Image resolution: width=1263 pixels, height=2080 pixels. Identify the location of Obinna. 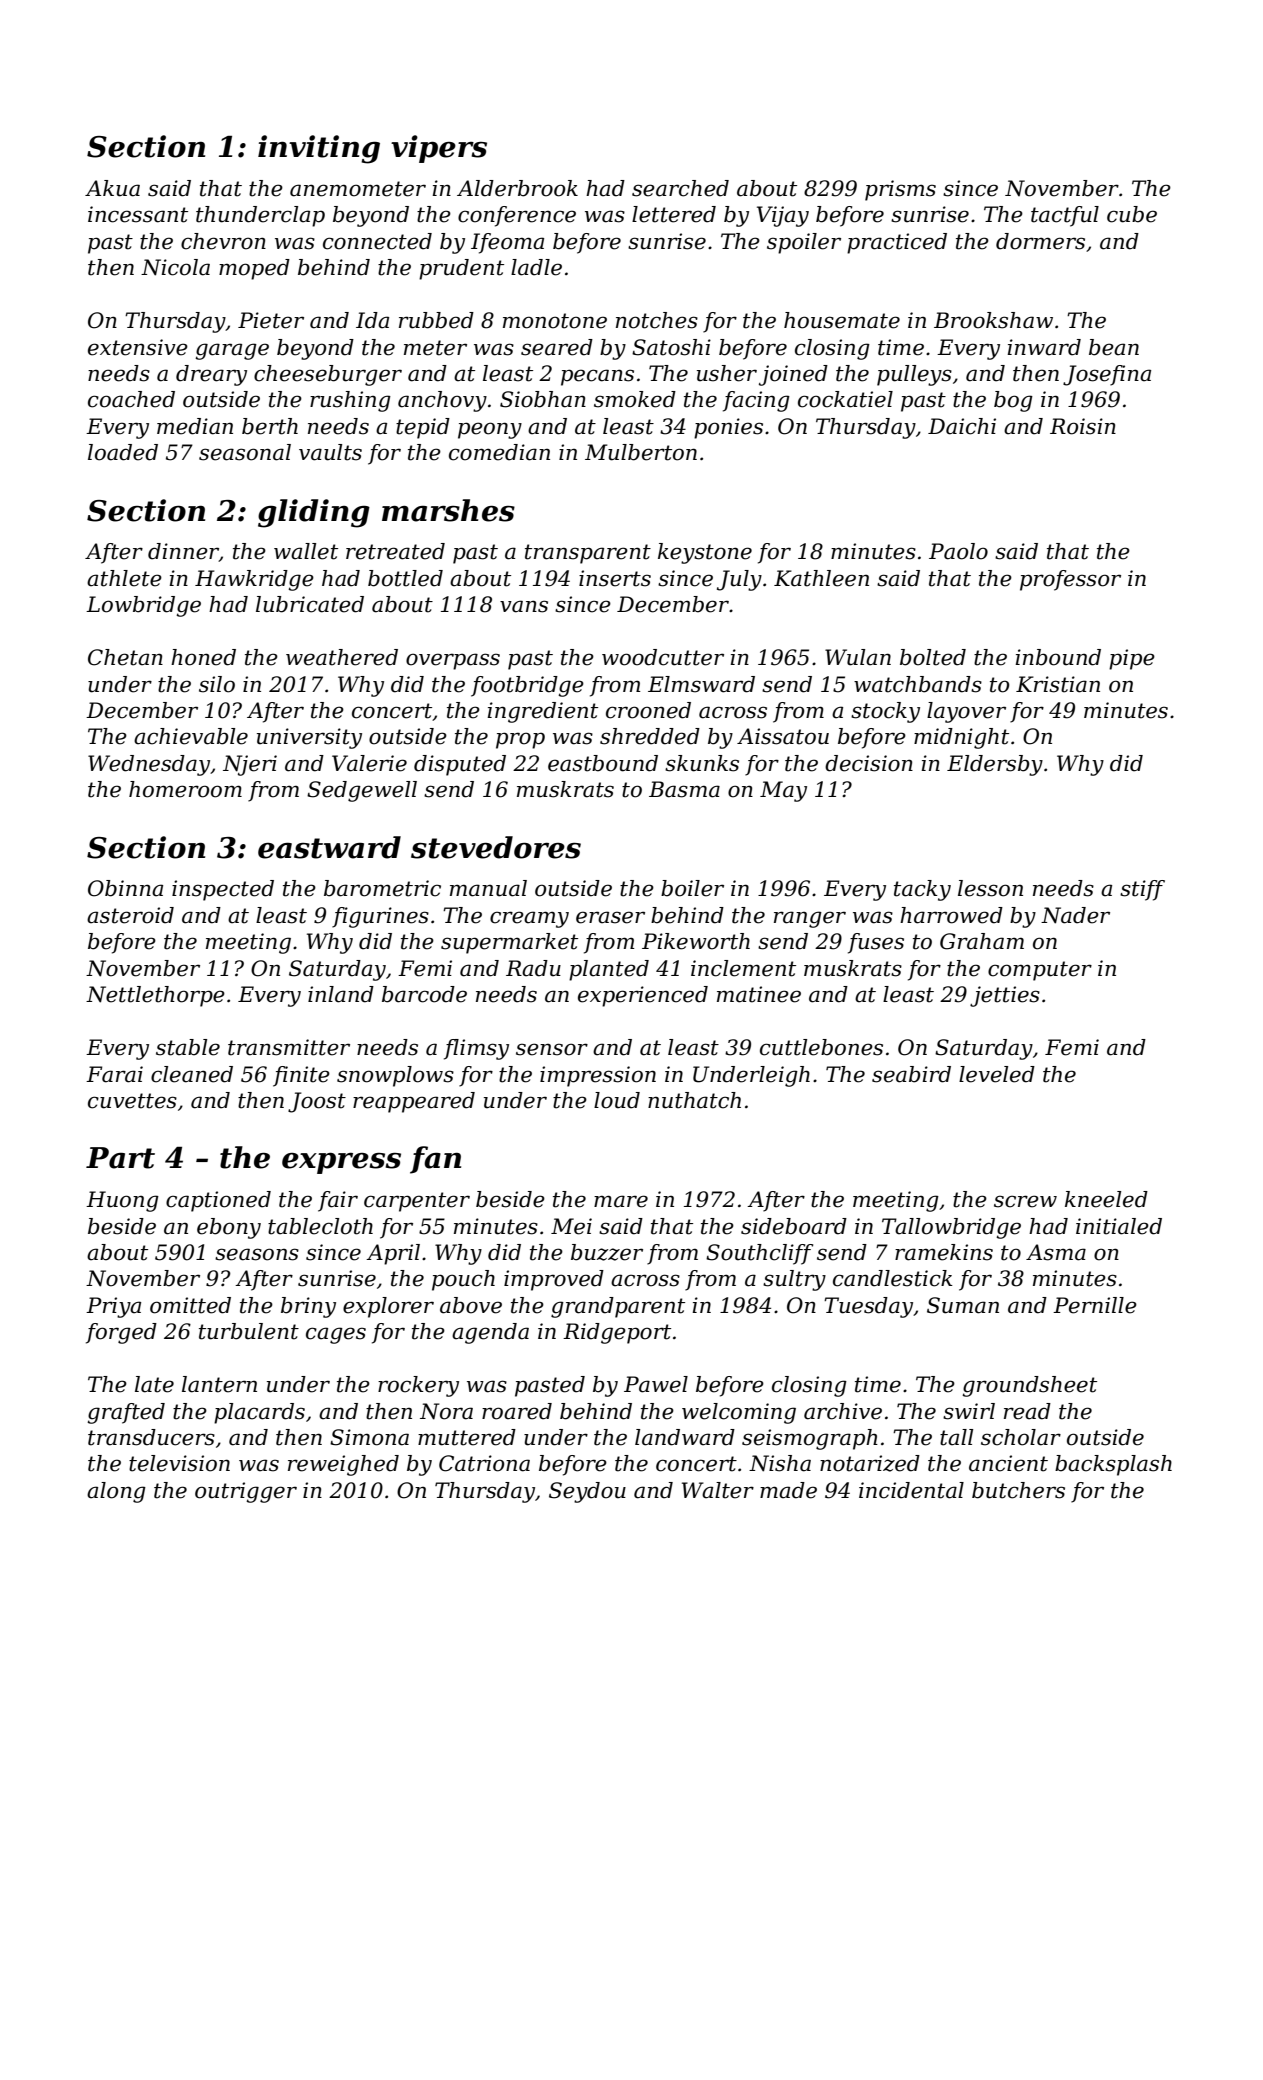
(125, 888).
